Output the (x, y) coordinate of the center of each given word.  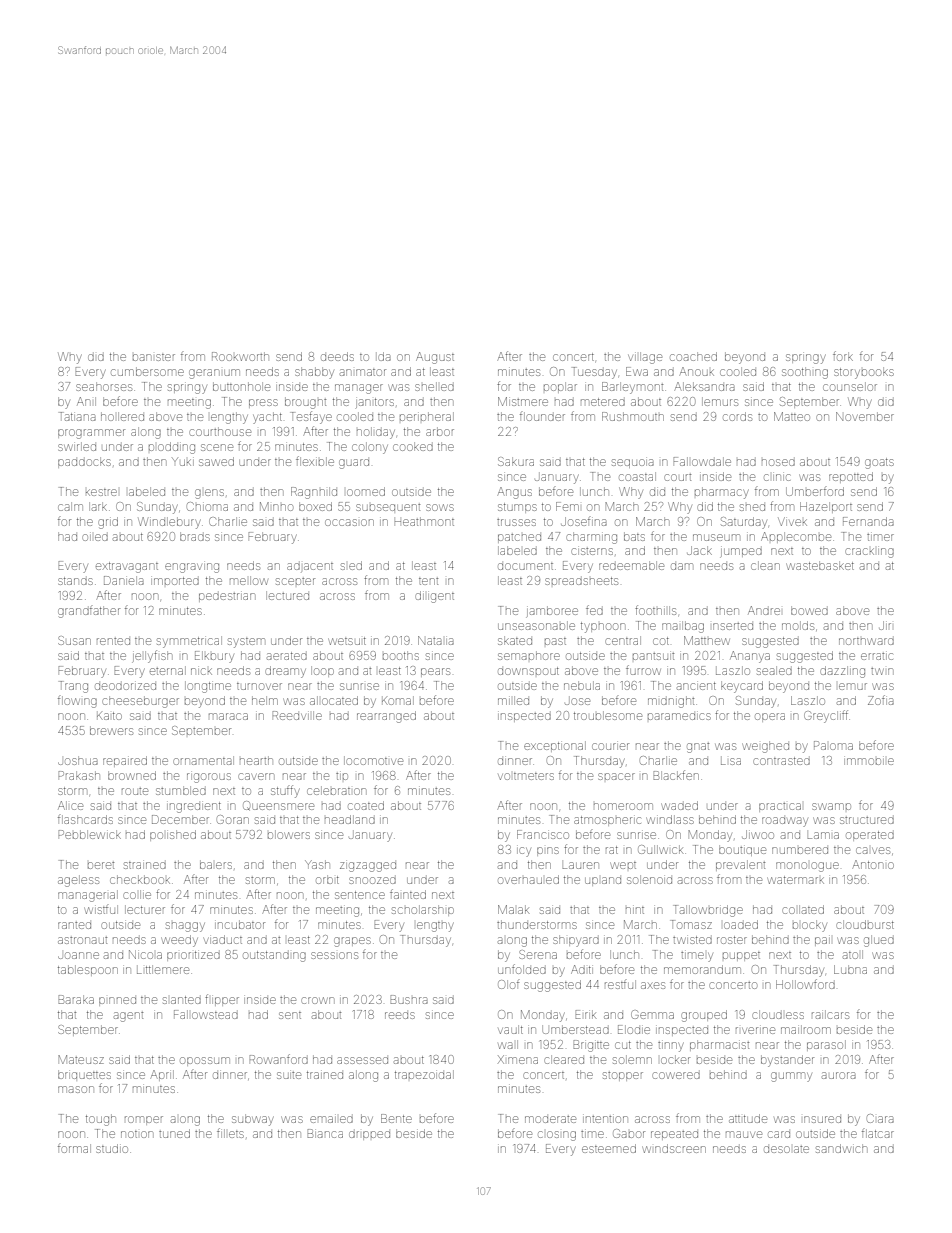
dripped (369, 1135)
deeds (337, 356)
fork (843, 356)
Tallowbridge (708, 911)
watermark (796, 880)
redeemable (631, 565)
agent (128, 1017)
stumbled (181, 790)
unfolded (522, 969)
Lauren (581, 865)
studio (112, 1148)
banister (154, 357)
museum (716, 537)
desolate (786, 1149)
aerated (287, 656)
